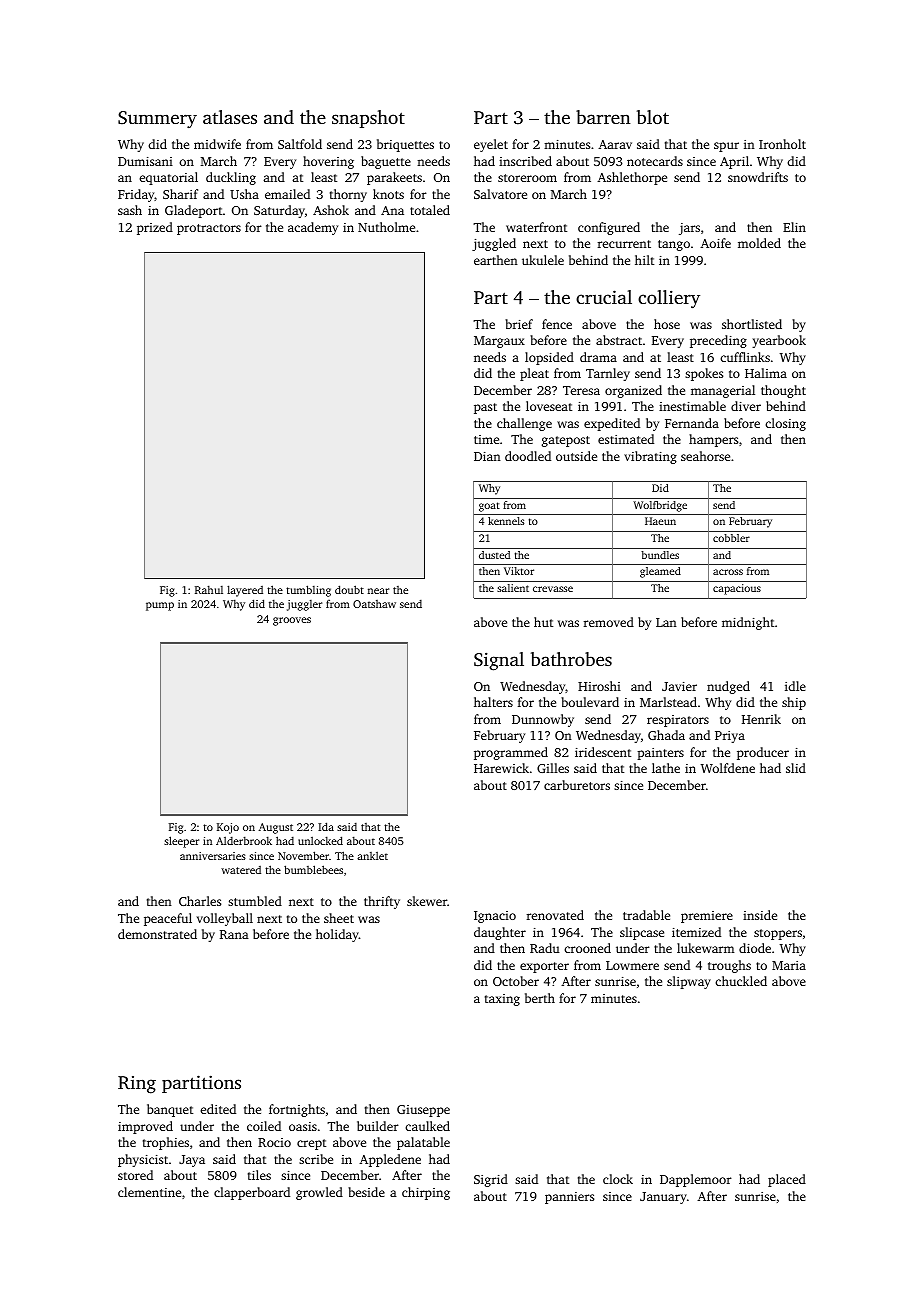  Describe the element at coordinates (135, 1175) in the screenshot. I see `stored` at that location.
